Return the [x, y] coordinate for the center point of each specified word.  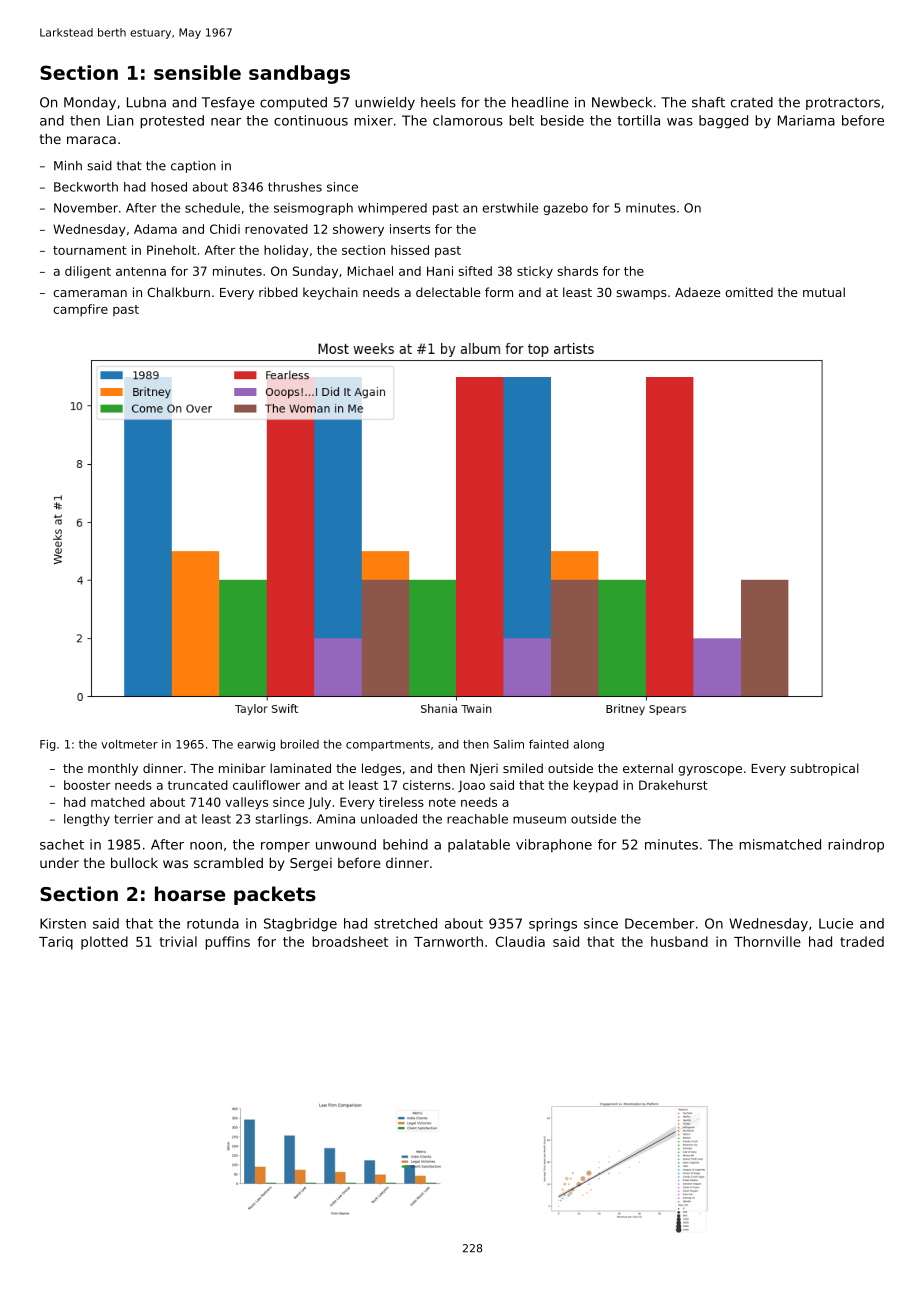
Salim [509, 744]
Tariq [56, 943]
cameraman [90, 293]
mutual [824, 292]
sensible [197, 72]
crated [752, 102]
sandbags [299, 74]
